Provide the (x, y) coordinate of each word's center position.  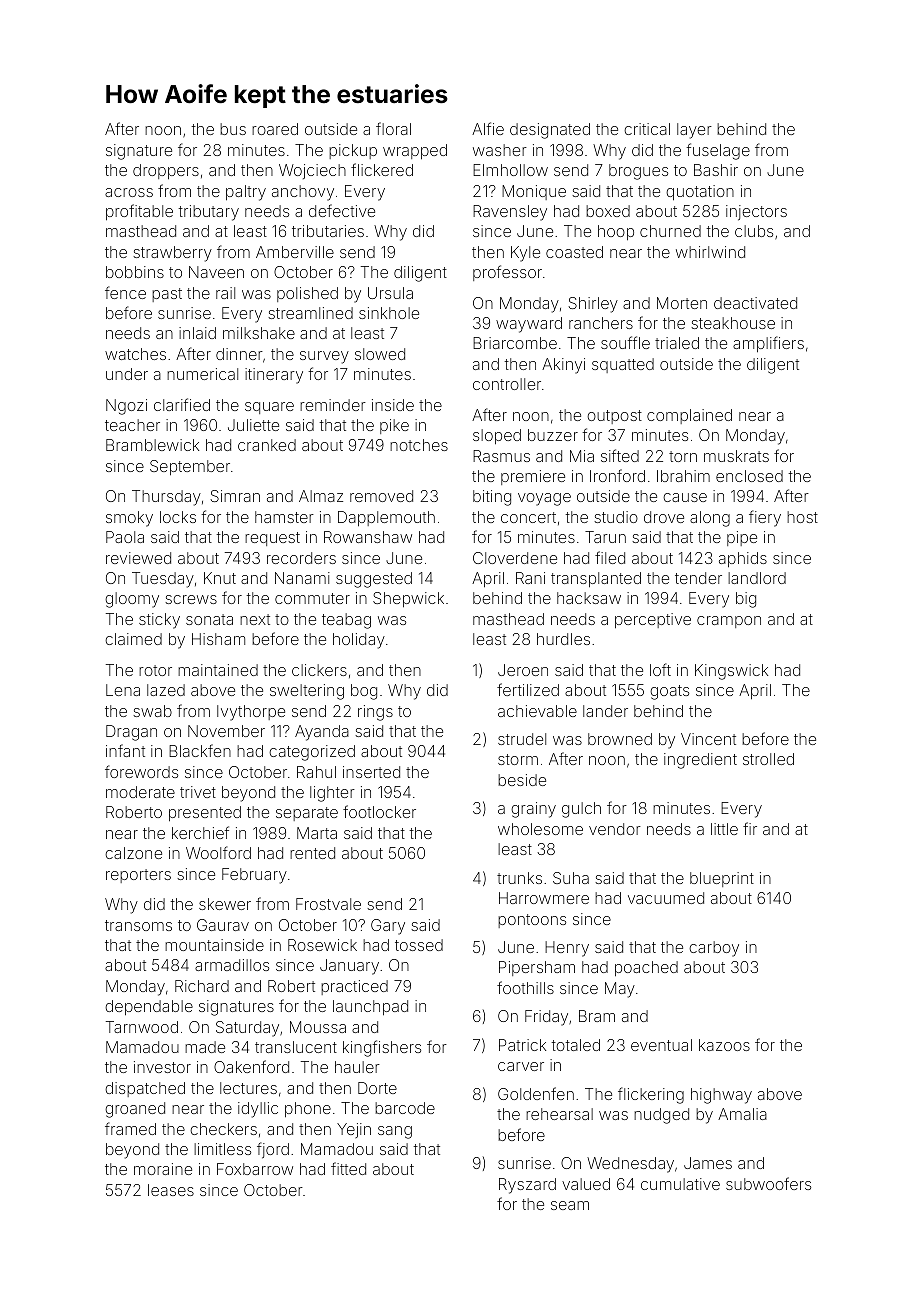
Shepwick (408, 599)
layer (694, 131)
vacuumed (666, 898)
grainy (533, 810)
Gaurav (223, 925)
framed (130, 1128)
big (746, 600)
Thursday (166, 498)
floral (393, 128)
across (129, 192)
